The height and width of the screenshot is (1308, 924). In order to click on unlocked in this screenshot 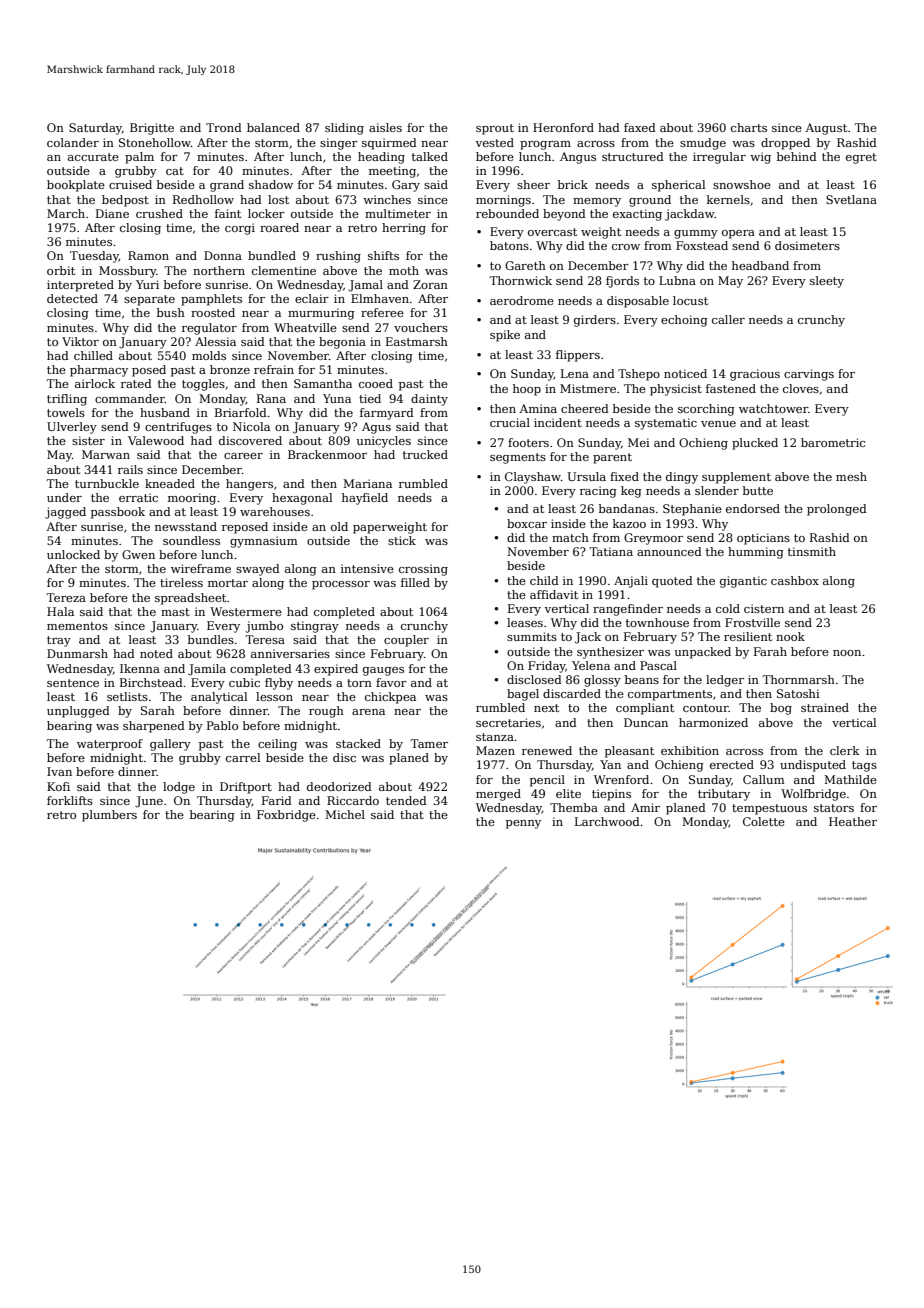, I will do `click(73, 554)`.
